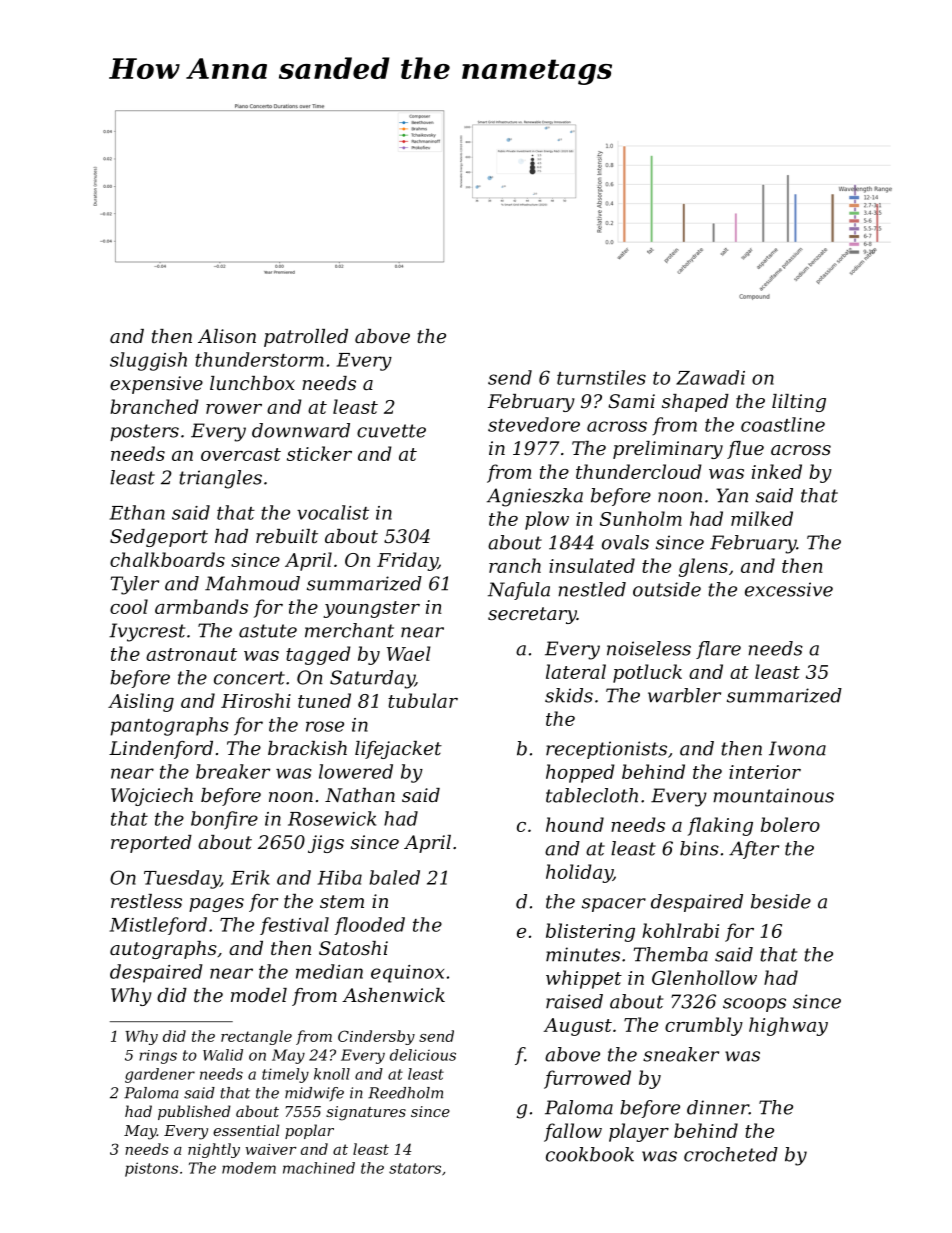 The image size is (952, 1233). What do you see at coordinates (141, 702) in the screenshot?
I see `Aisling` at bounding box center [141, 702].
